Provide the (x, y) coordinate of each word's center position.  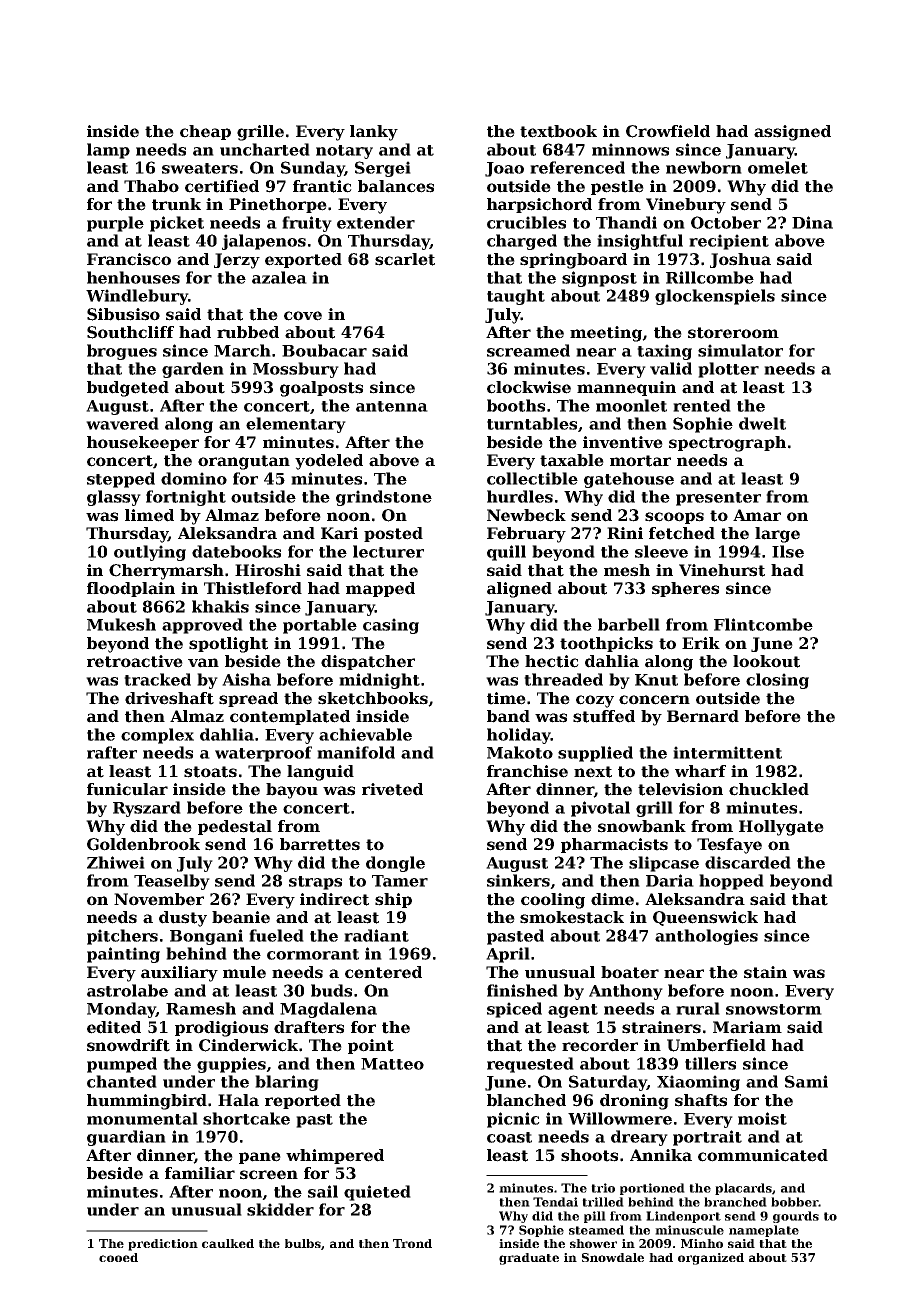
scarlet (405, 259)
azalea (279, 277)
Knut (656, 680)
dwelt (762, 423)
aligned (519, 590)
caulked (228, 1243)
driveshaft (169, 698)
